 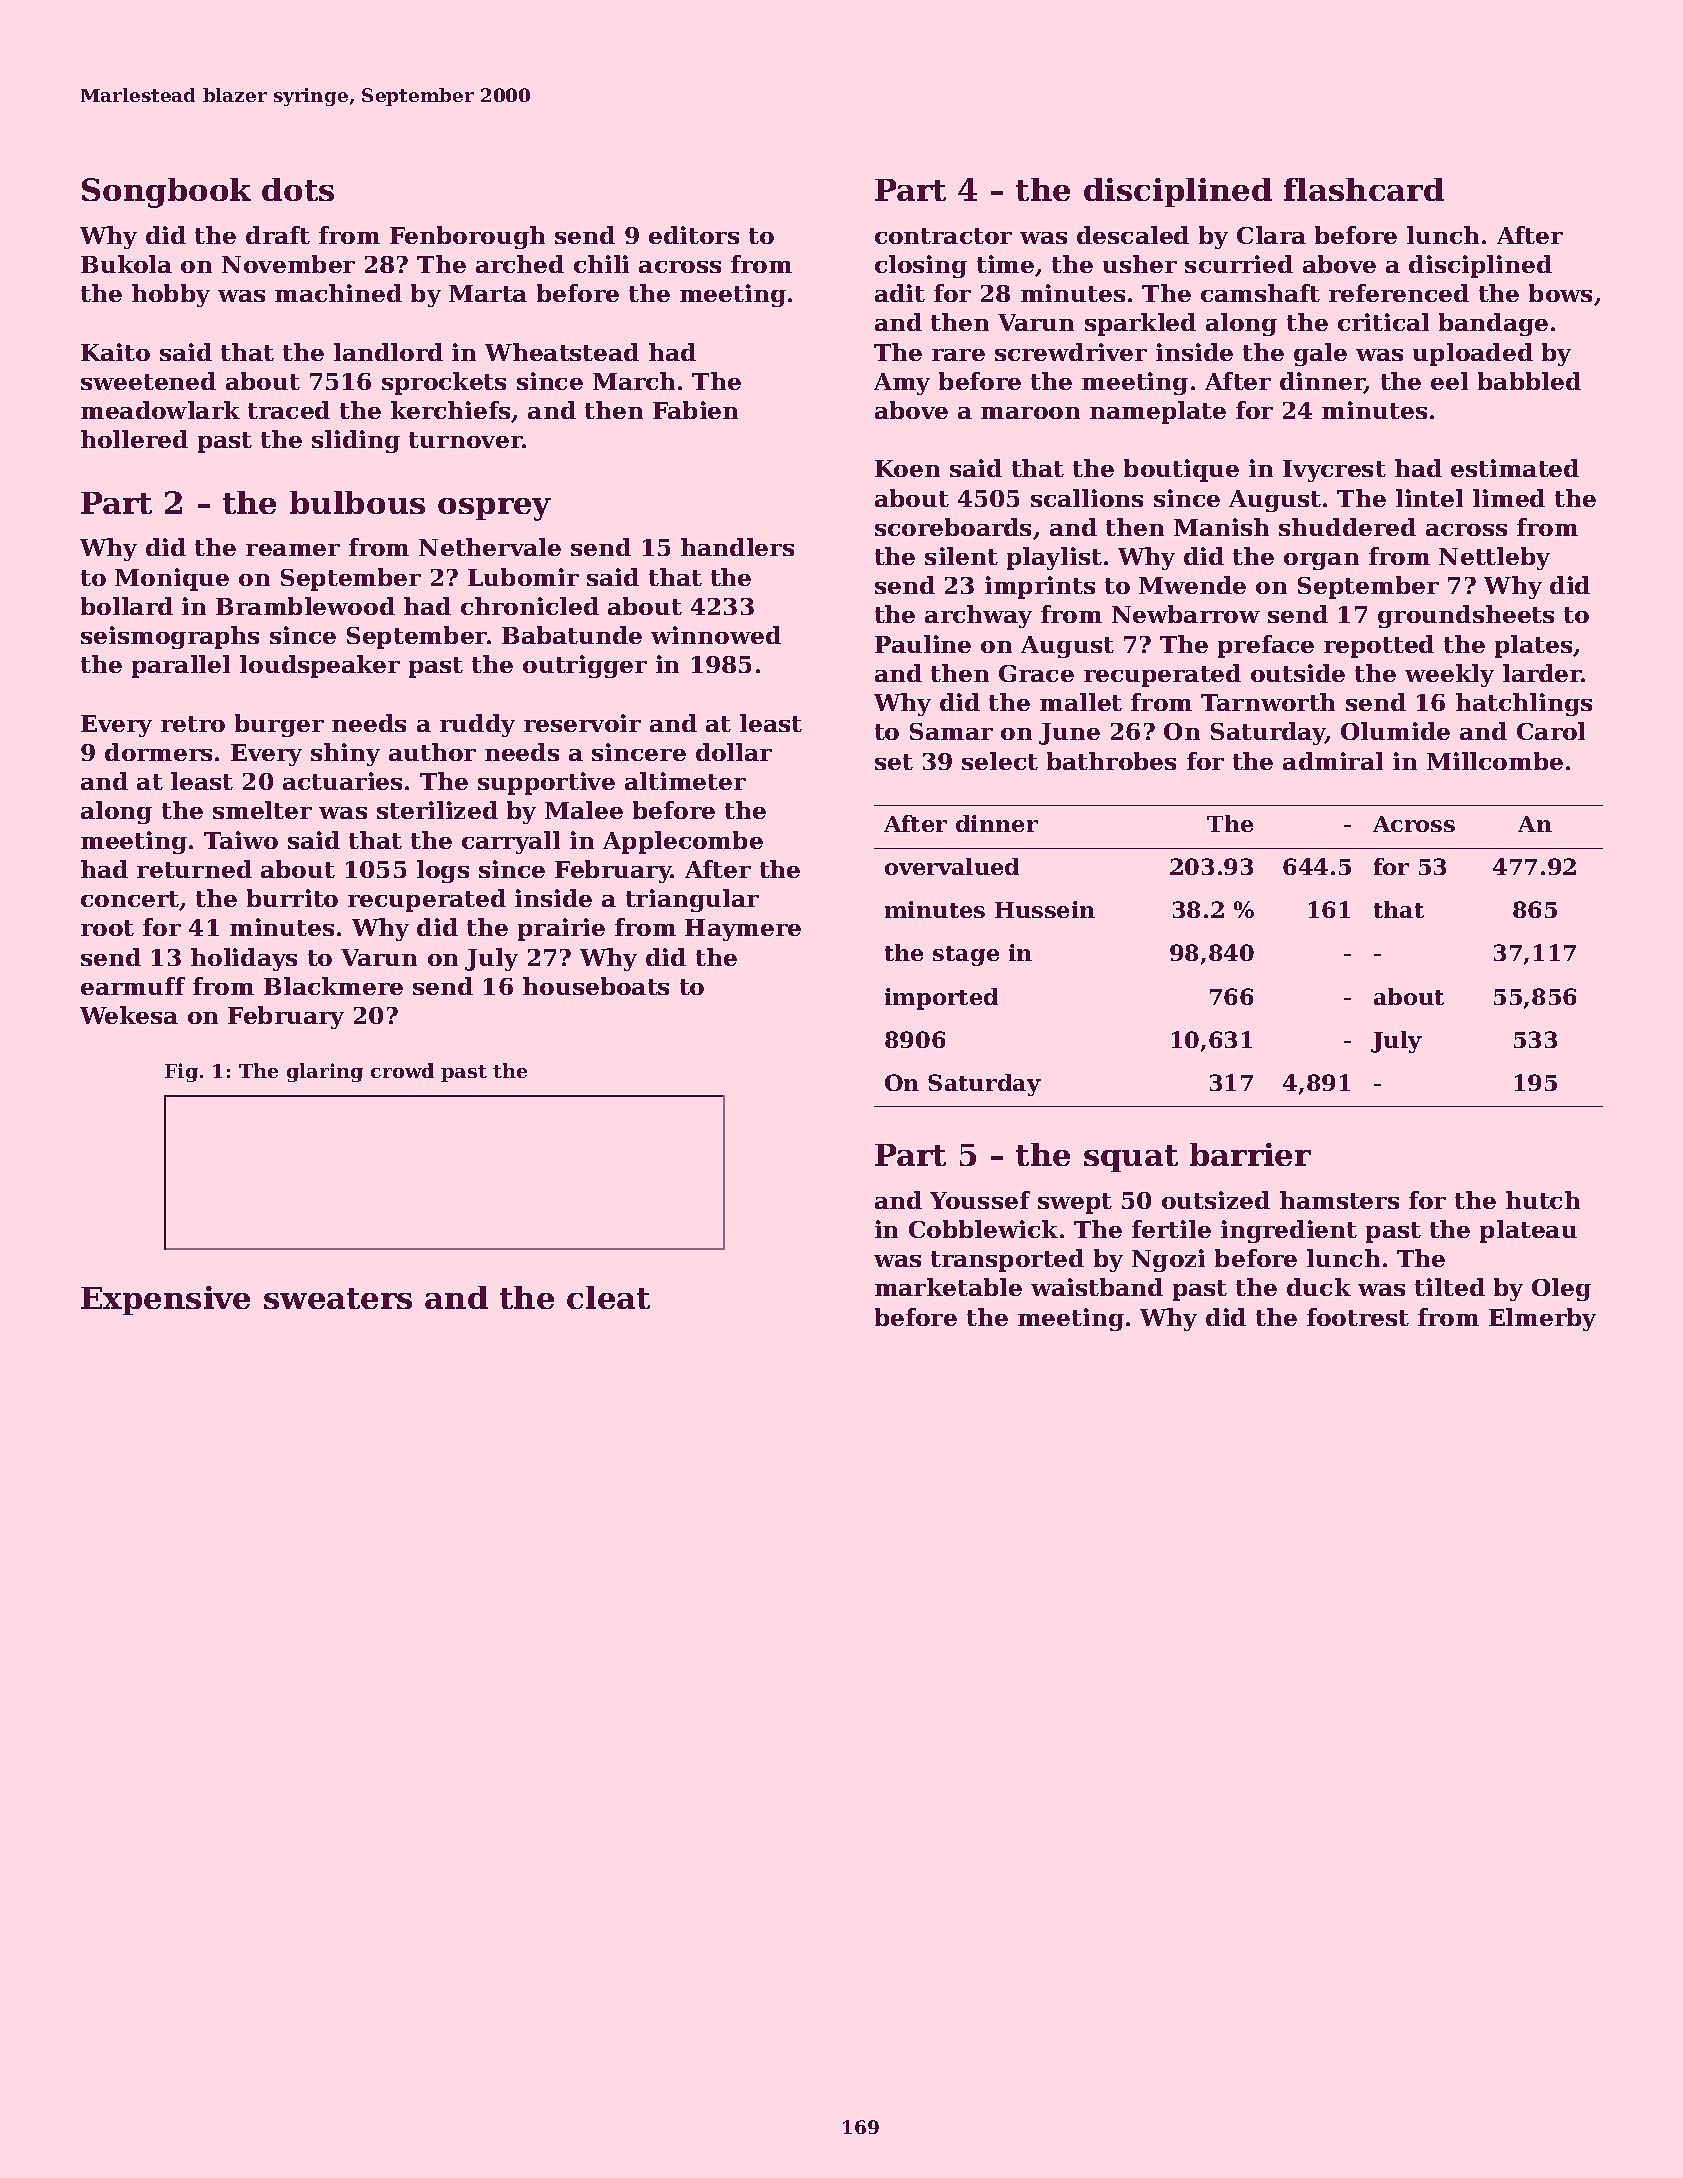 I want to click on organ, so click(x=1321, y=561).
